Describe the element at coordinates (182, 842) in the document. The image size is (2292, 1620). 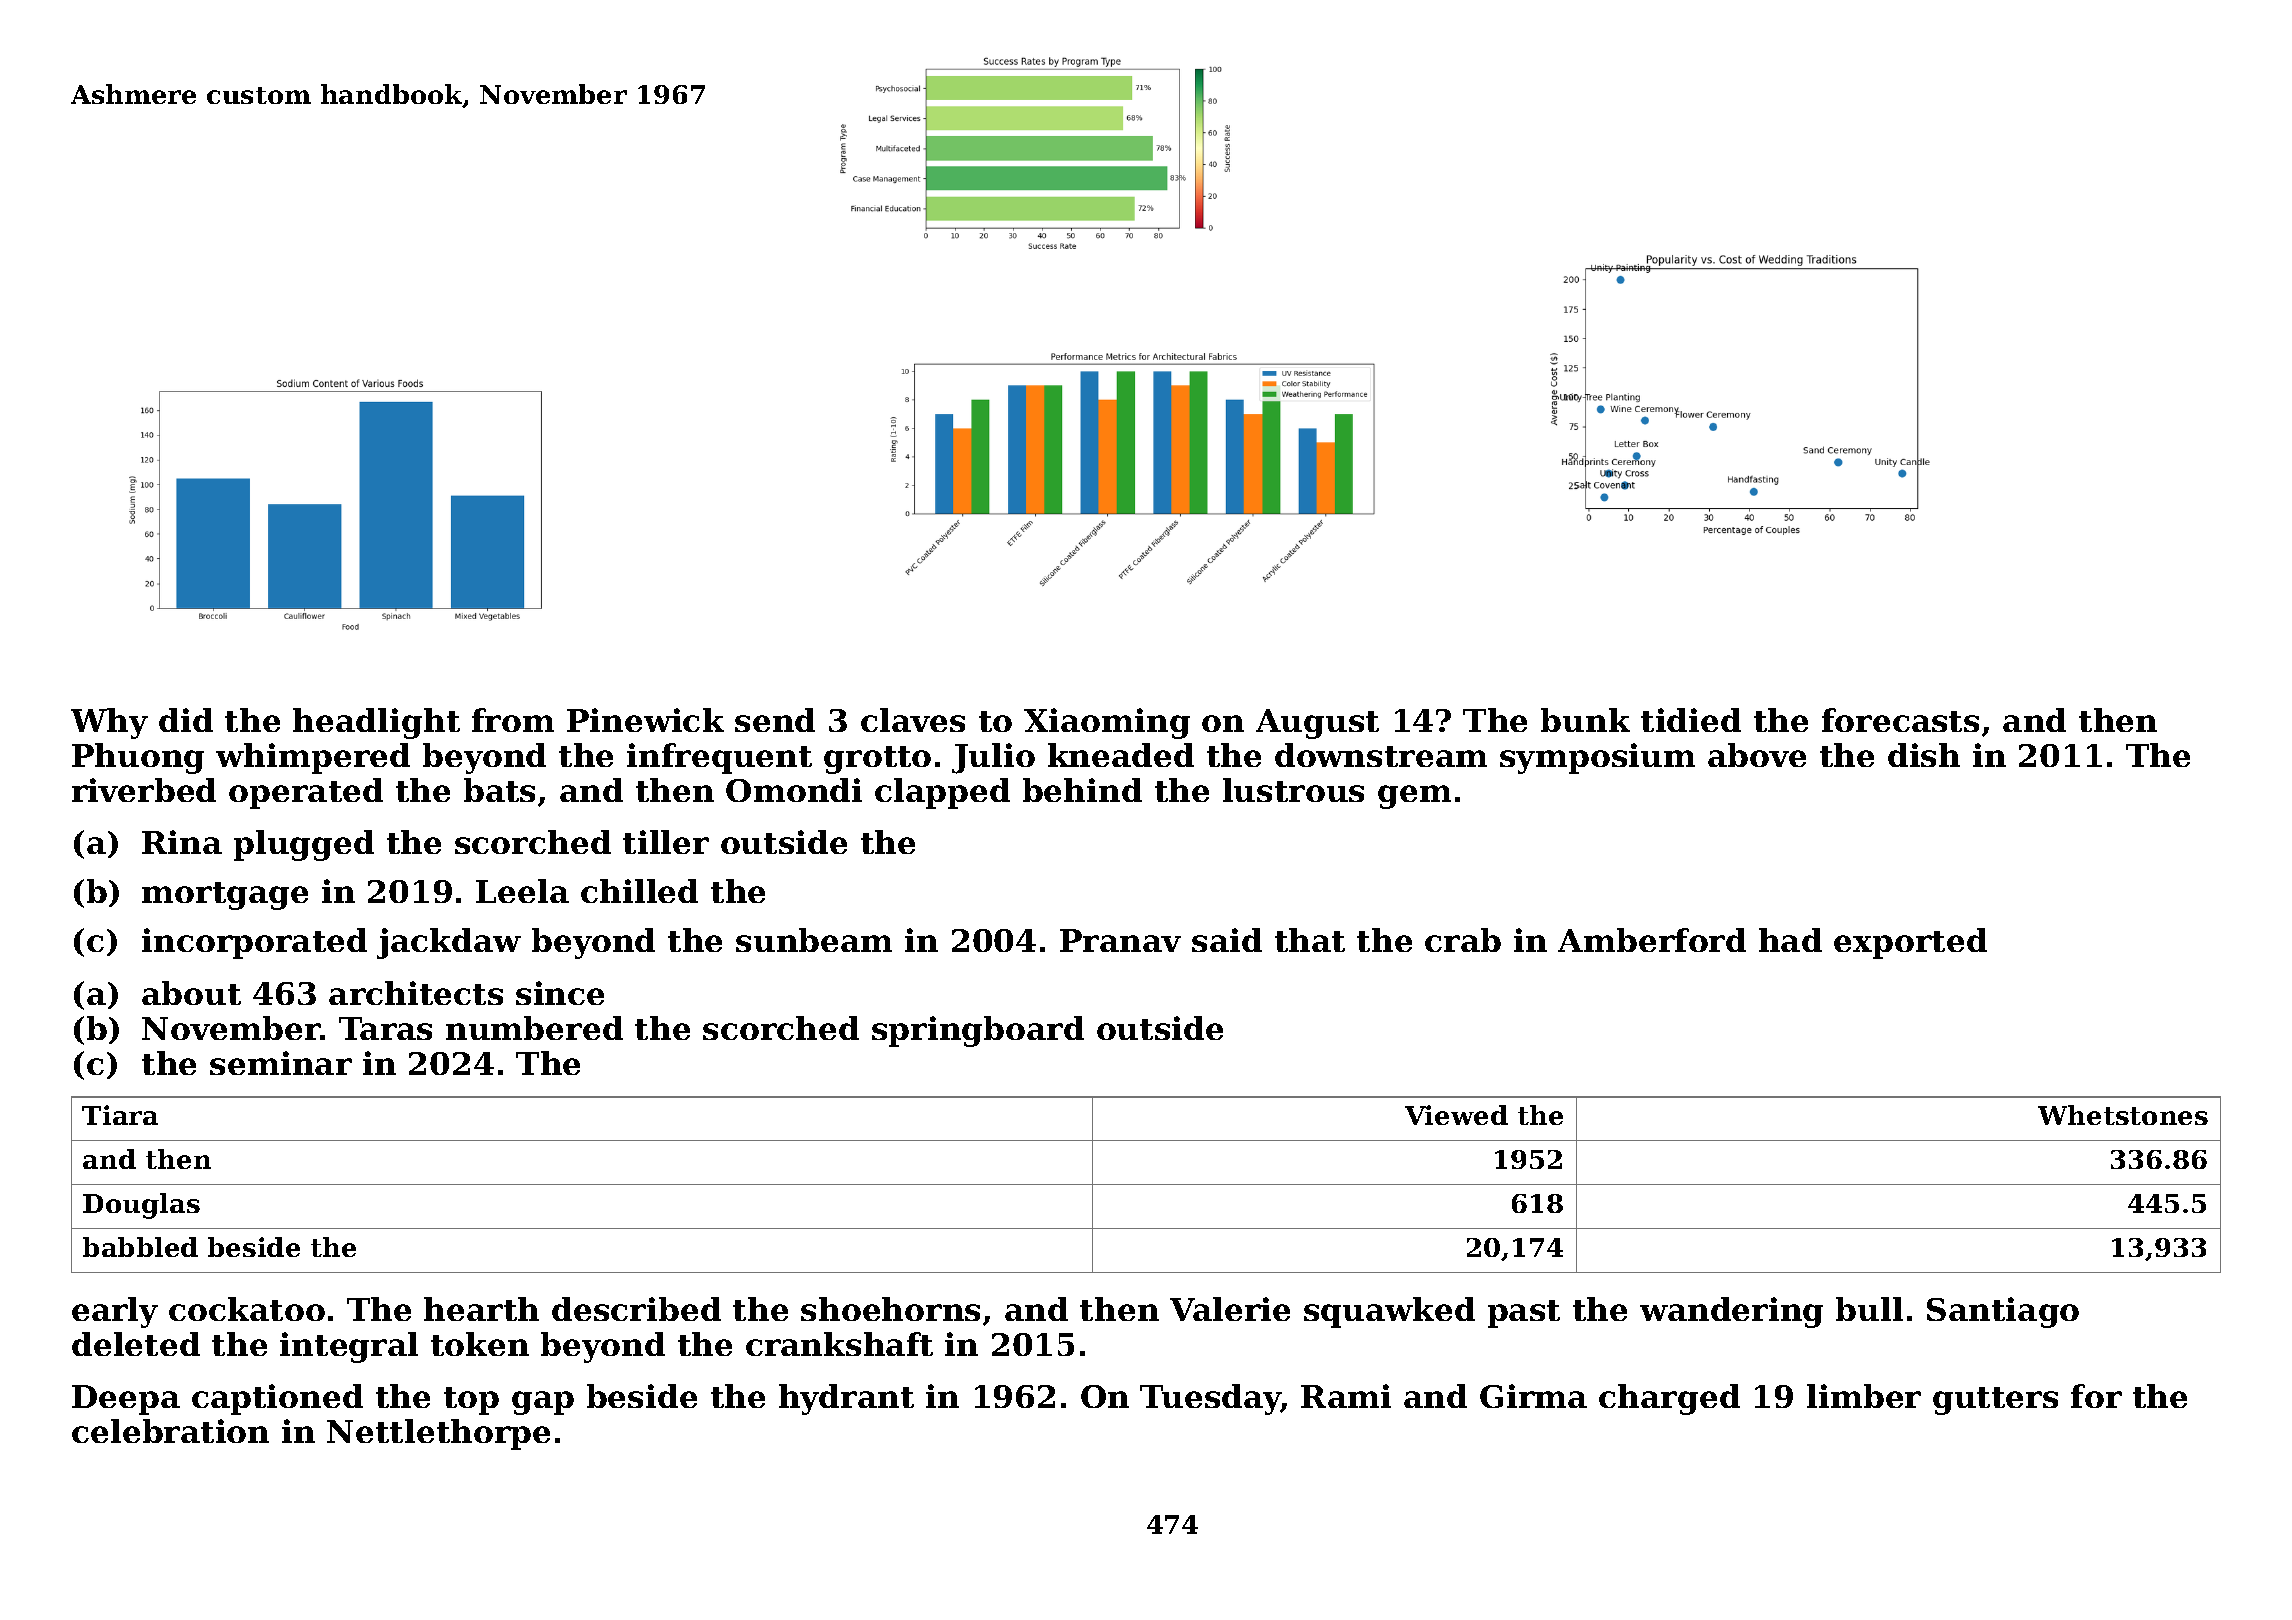
I see `Rina` at that location.
